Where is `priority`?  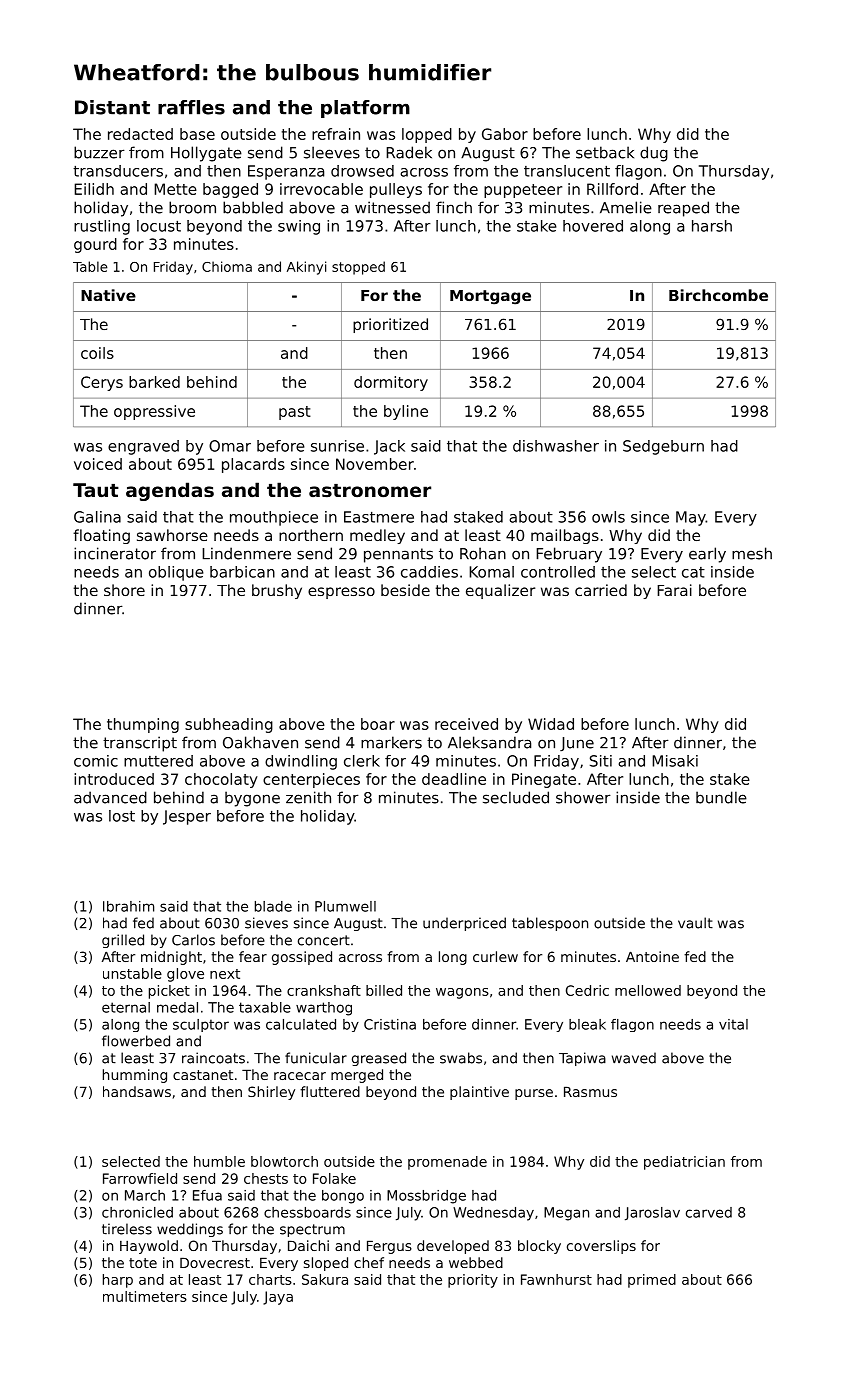 priority is located at coordinates (473, 1281).
